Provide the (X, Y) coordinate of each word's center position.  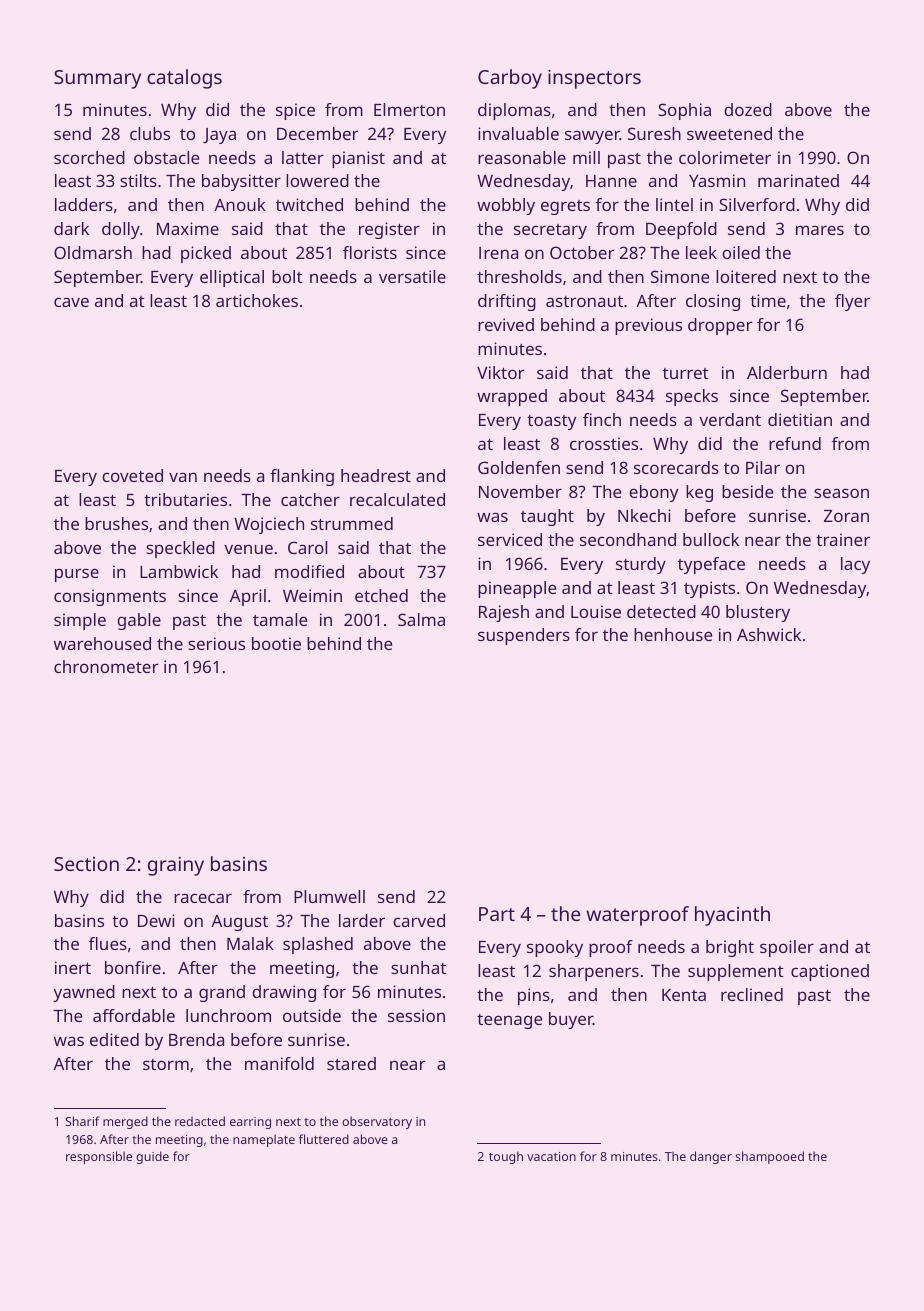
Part (497, 914)
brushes (116, 523)
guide (152, 1157)
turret (686, 373)
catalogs (184, 79)
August (239, 923)
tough (506, 1157)
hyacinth (732, 916)
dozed (748, 109)
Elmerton (409, 109)
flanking (302, 477)
